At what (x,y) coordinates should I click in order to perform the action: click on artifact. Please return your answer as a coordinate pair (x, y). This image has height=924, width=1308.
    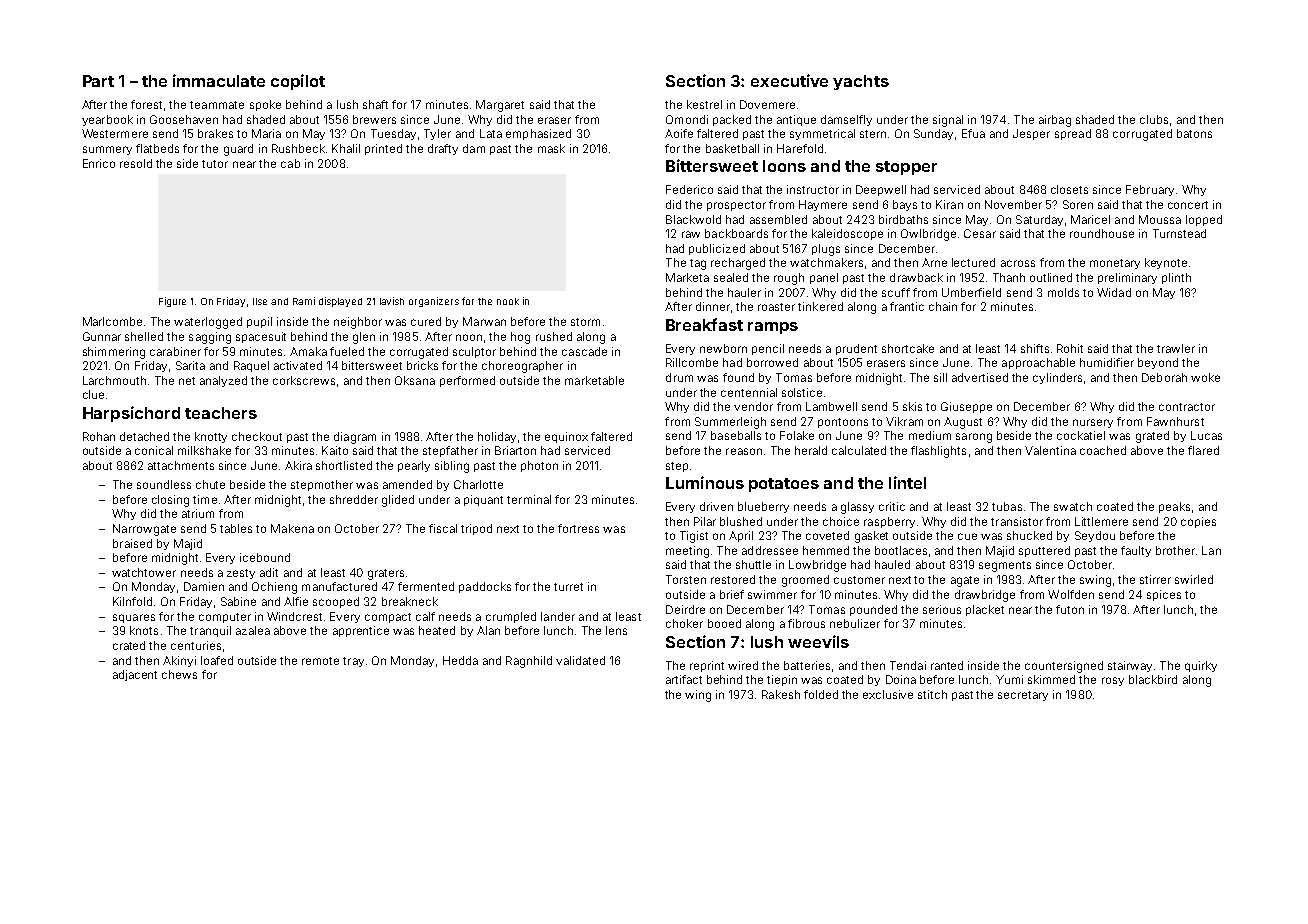
    Looking at the image, I should click on (684, 679).
